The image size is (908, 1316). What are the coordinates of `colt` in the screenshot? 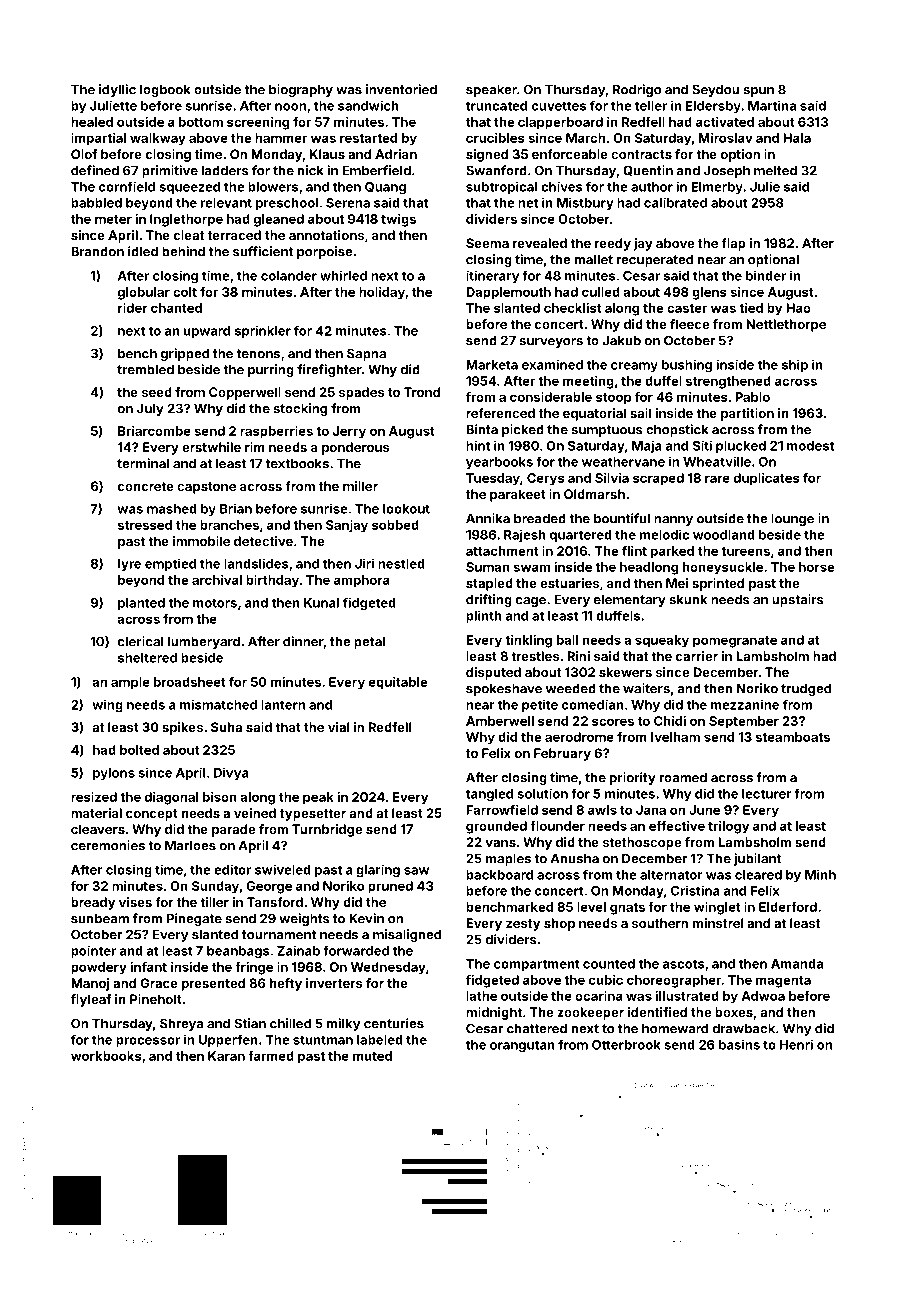 It's located at (185, 292).
